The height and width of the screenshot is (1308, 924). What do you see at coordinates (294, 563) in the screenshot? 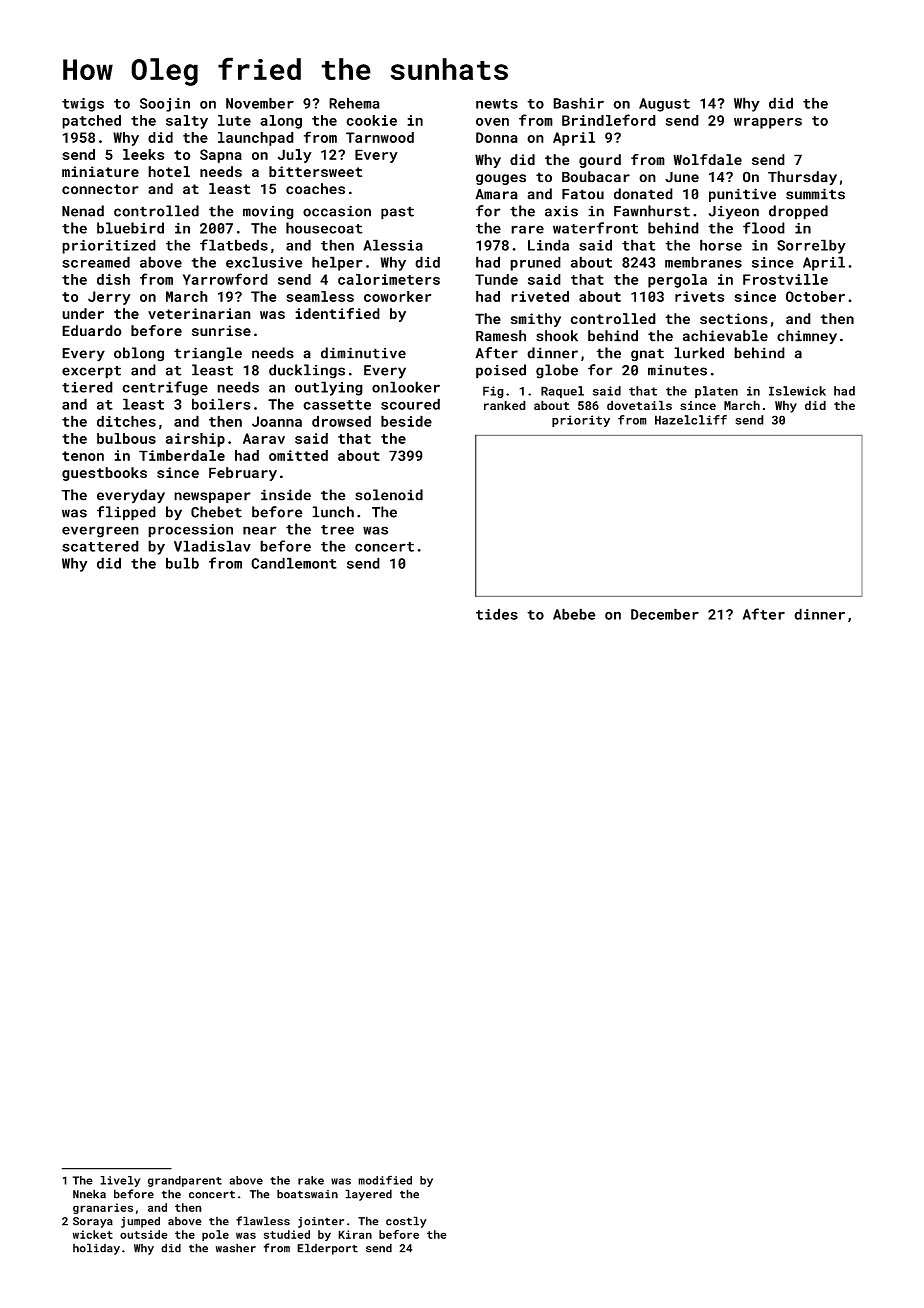
I see `Candlemont` at bounding box center [294, 563].
